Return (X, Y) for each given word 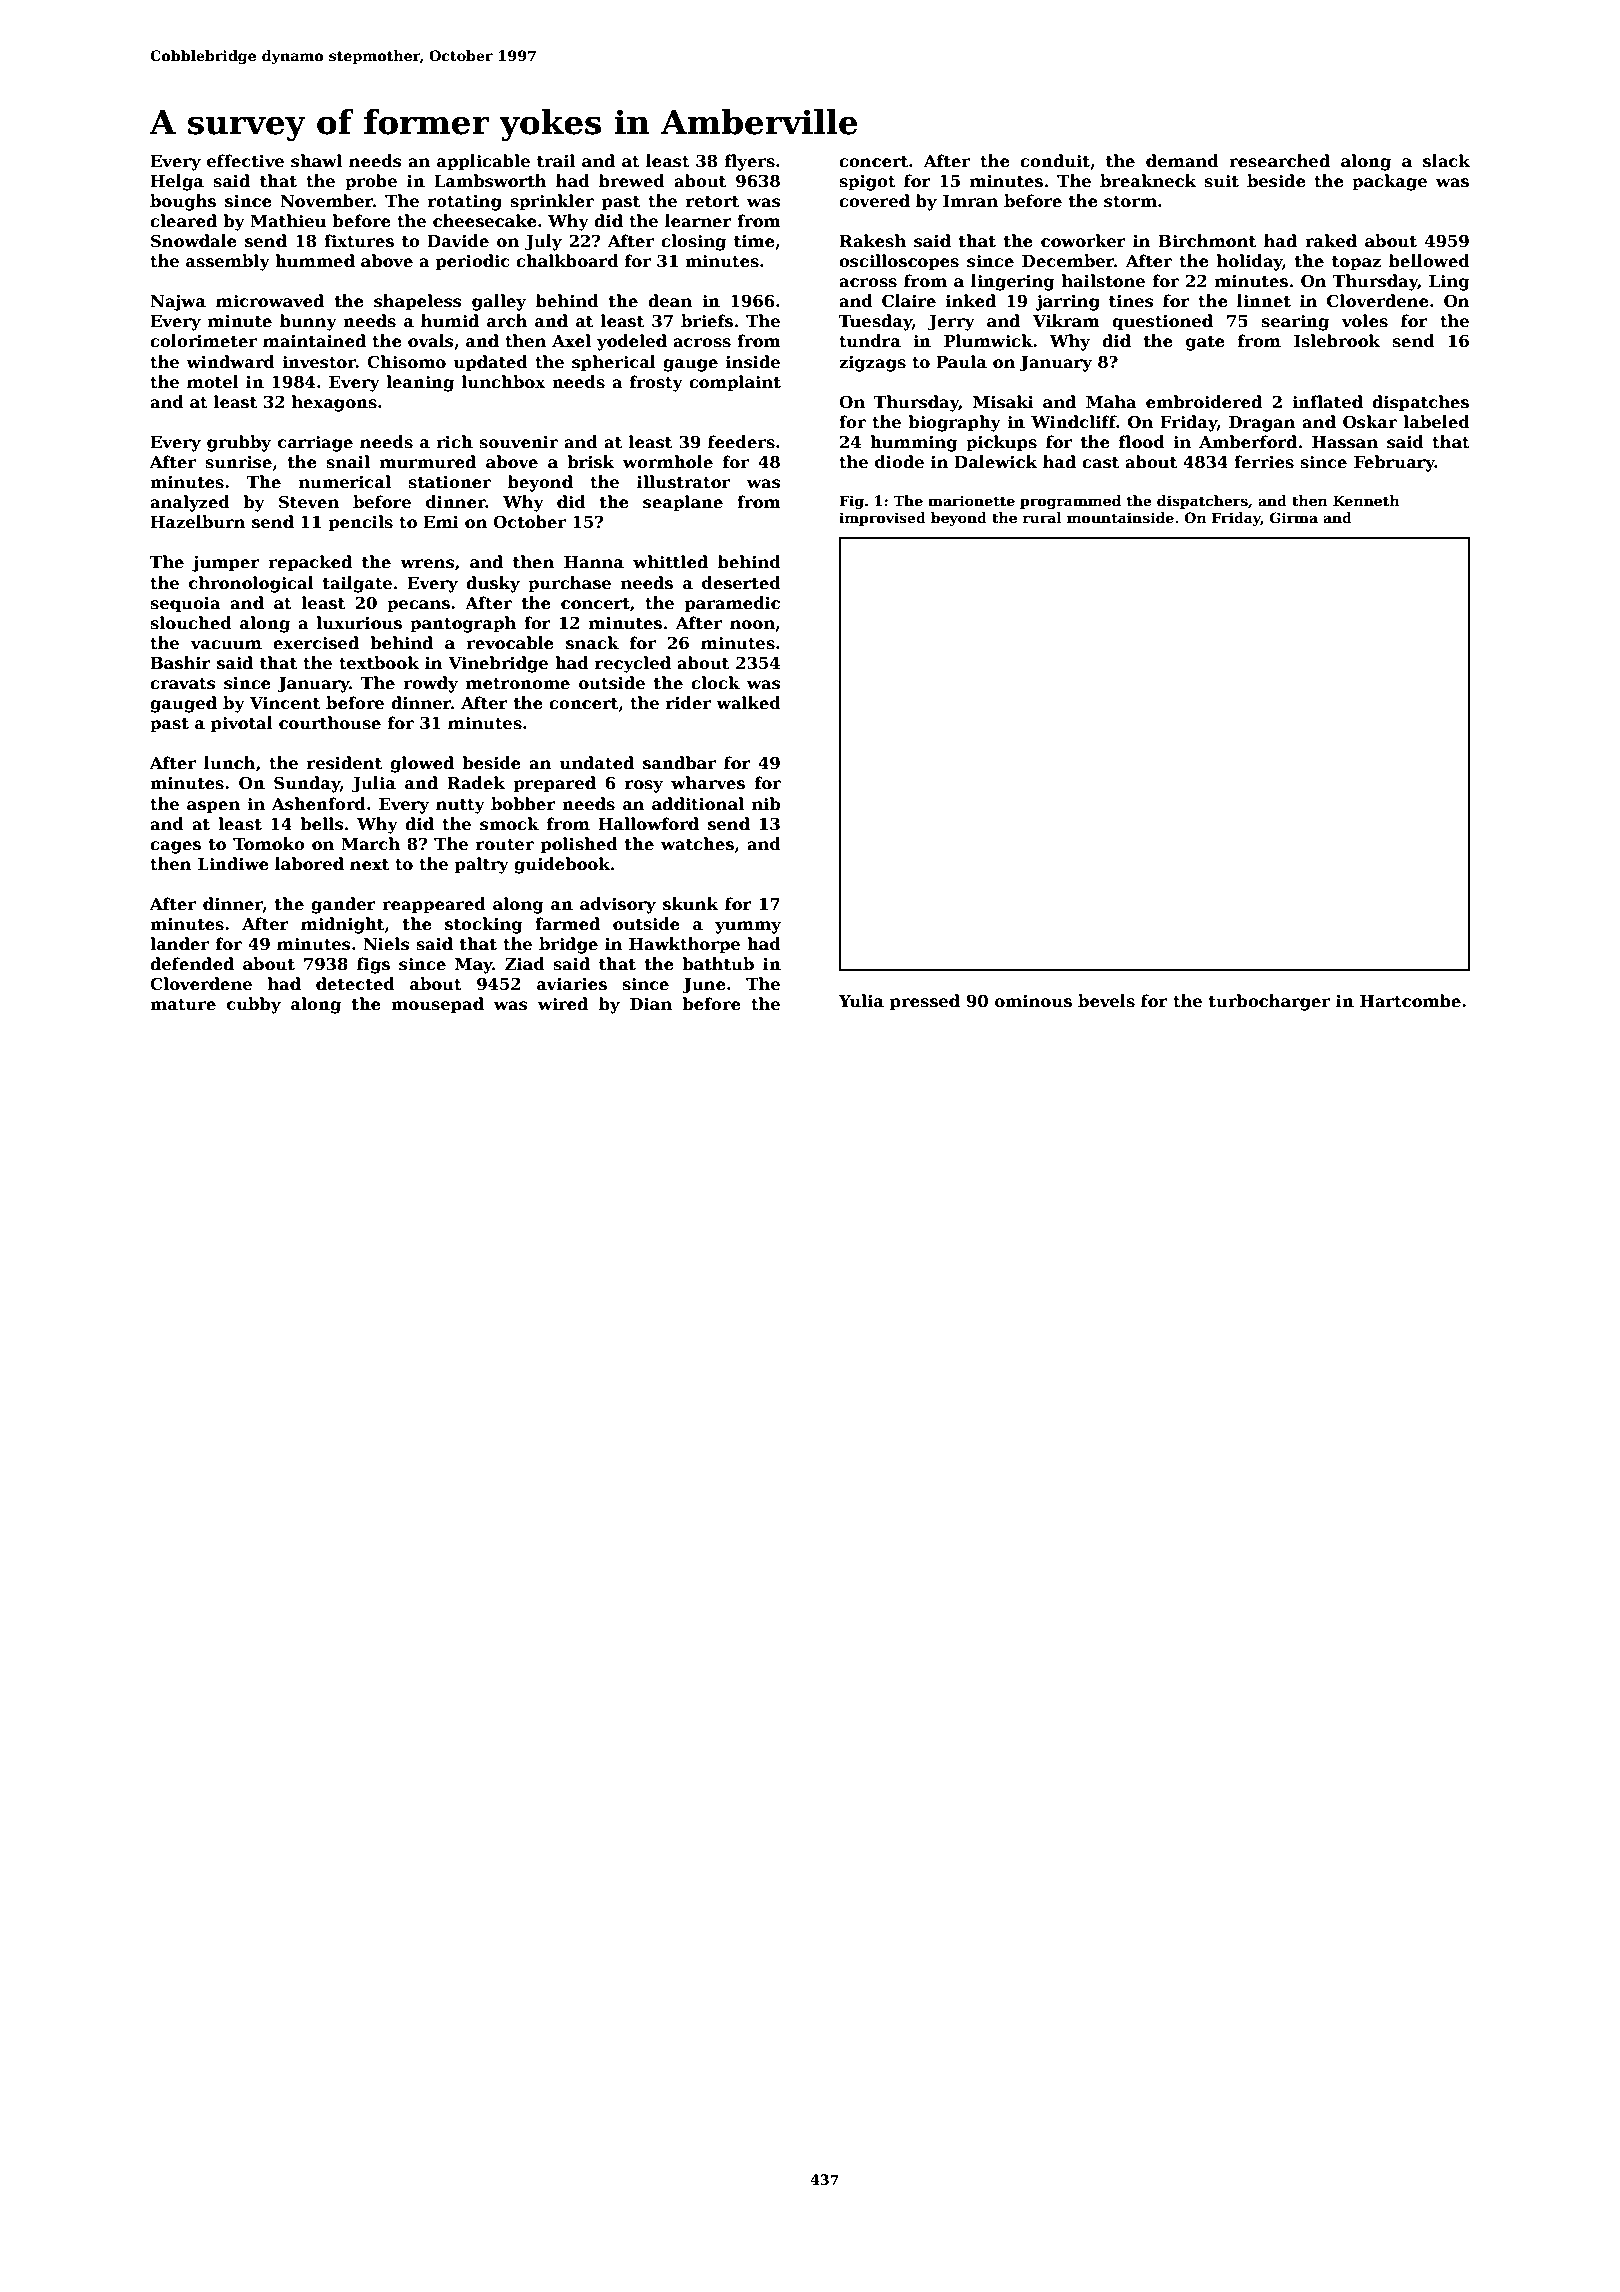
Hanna (594, 562)
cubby (254, 1005)
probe (371, 182)
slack (1446, 161)
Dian (651, 1004)
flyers (750, 162)
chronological (251, 584)
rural (1042, 517)
